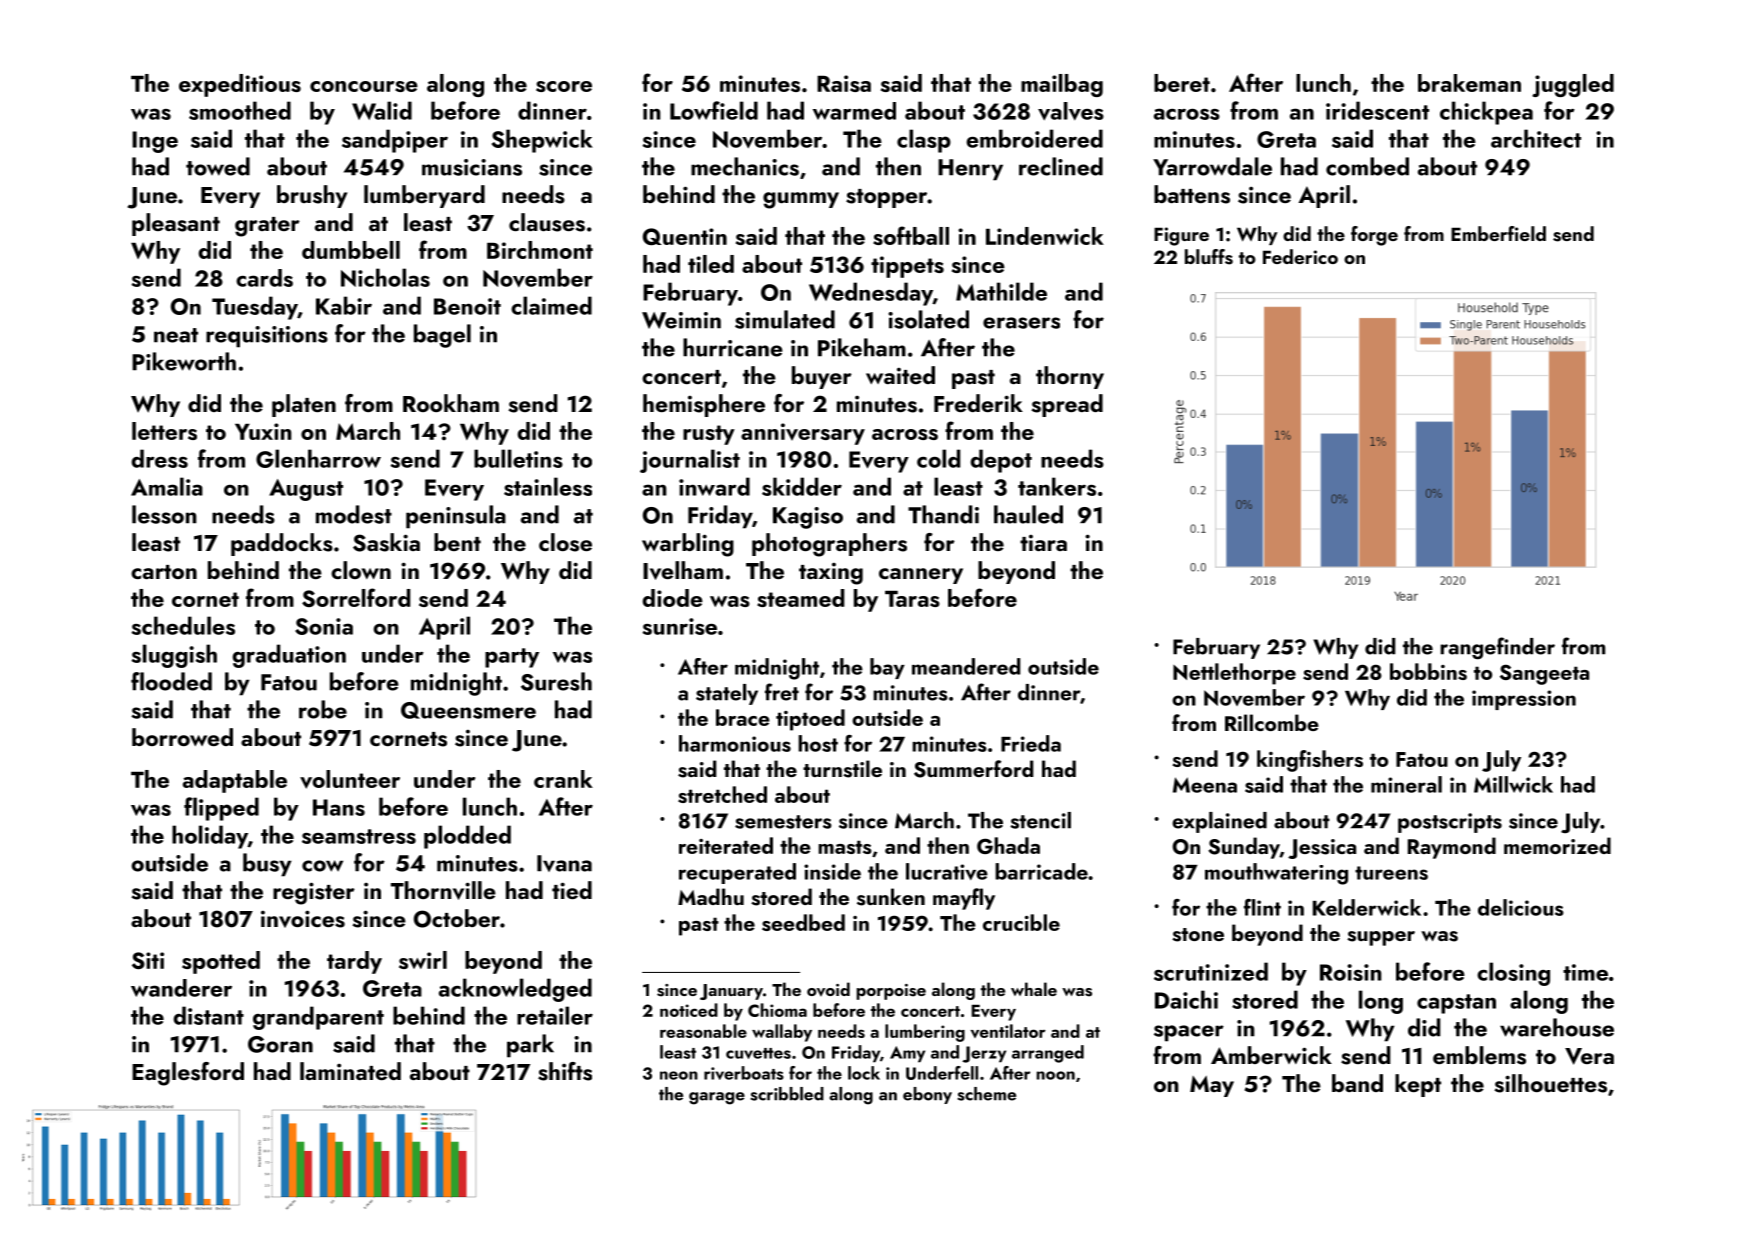 The height and width of the screenshot is (1235, 1746). I want to click on Rillcombe, so click(1272, 722).
